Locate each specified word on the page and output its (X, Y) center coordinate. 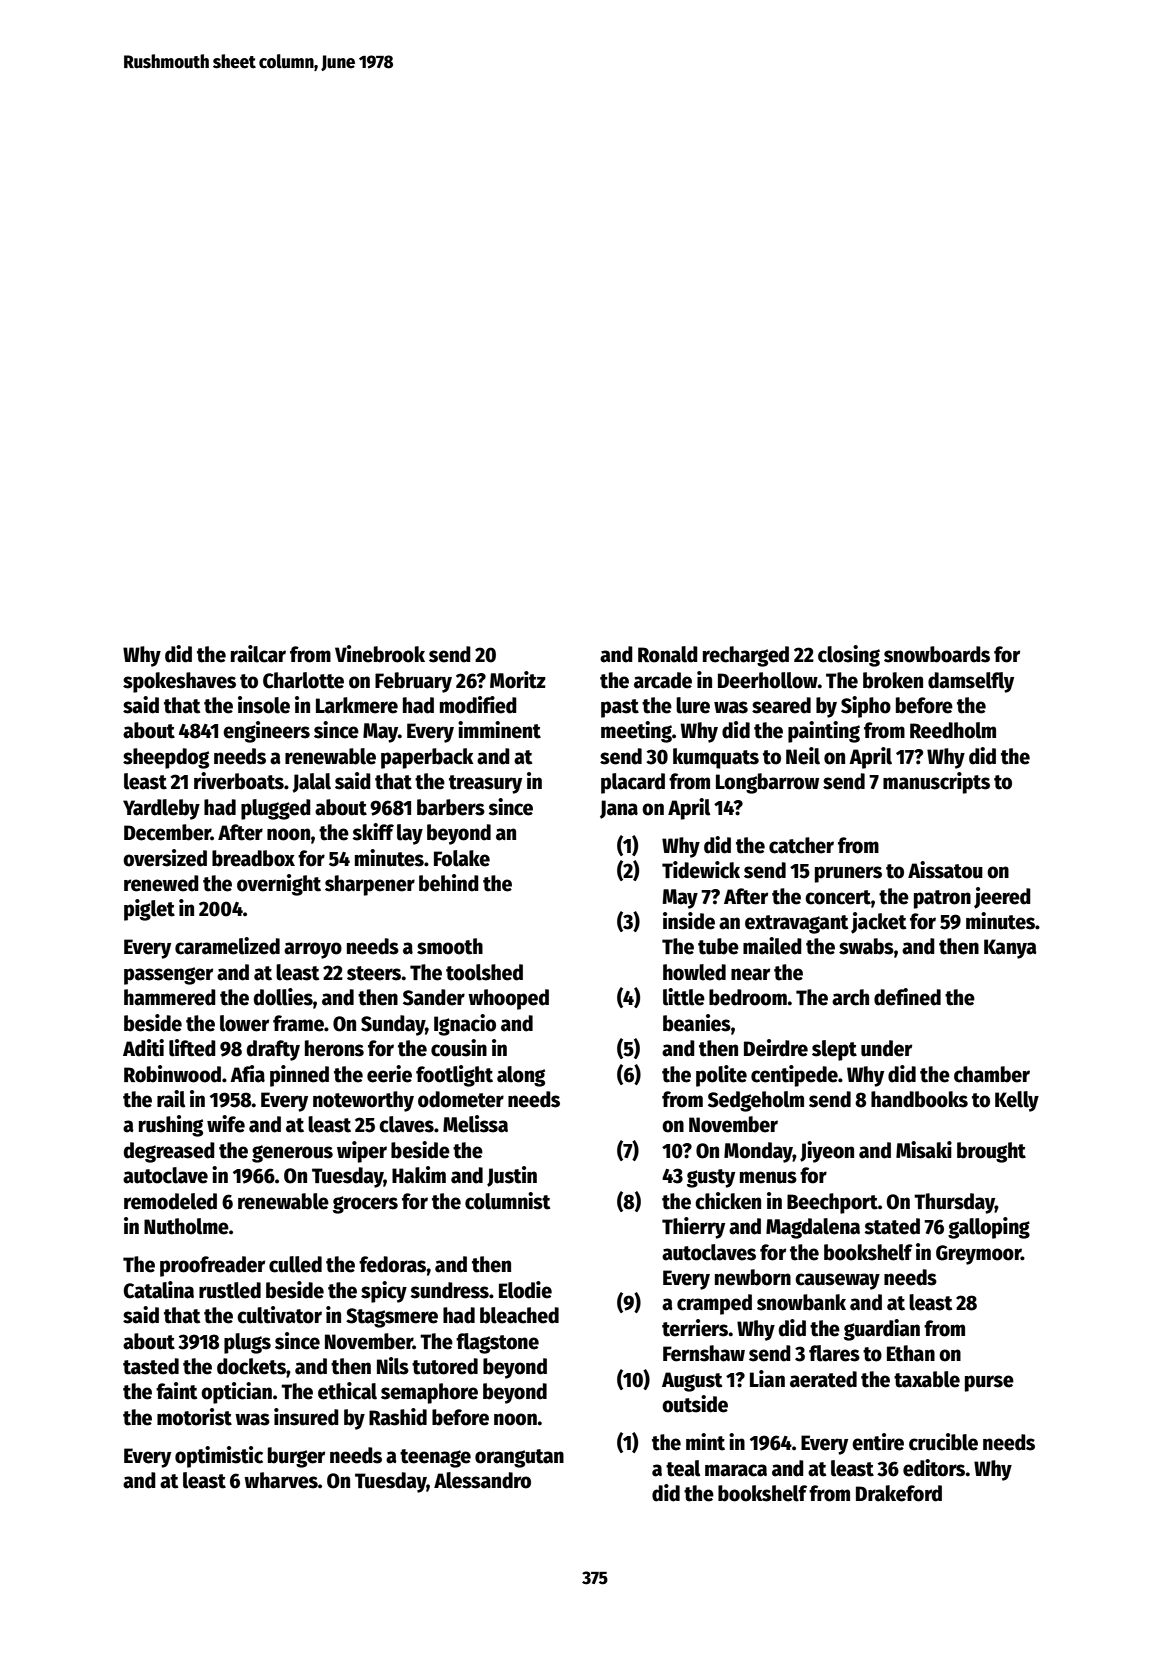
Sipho (866, 707)
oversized (165, 858)
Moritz (518, 680)
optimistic (219, 1457)
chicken (728, 1201)
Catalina (158, 1290)
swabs (866, 946)
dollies (283, 997)
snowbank (801, 1302)
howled (694, 972)
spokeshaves (179, 682)
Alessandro (482, 1480)
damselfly (971, 682)
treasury (485, 784)
